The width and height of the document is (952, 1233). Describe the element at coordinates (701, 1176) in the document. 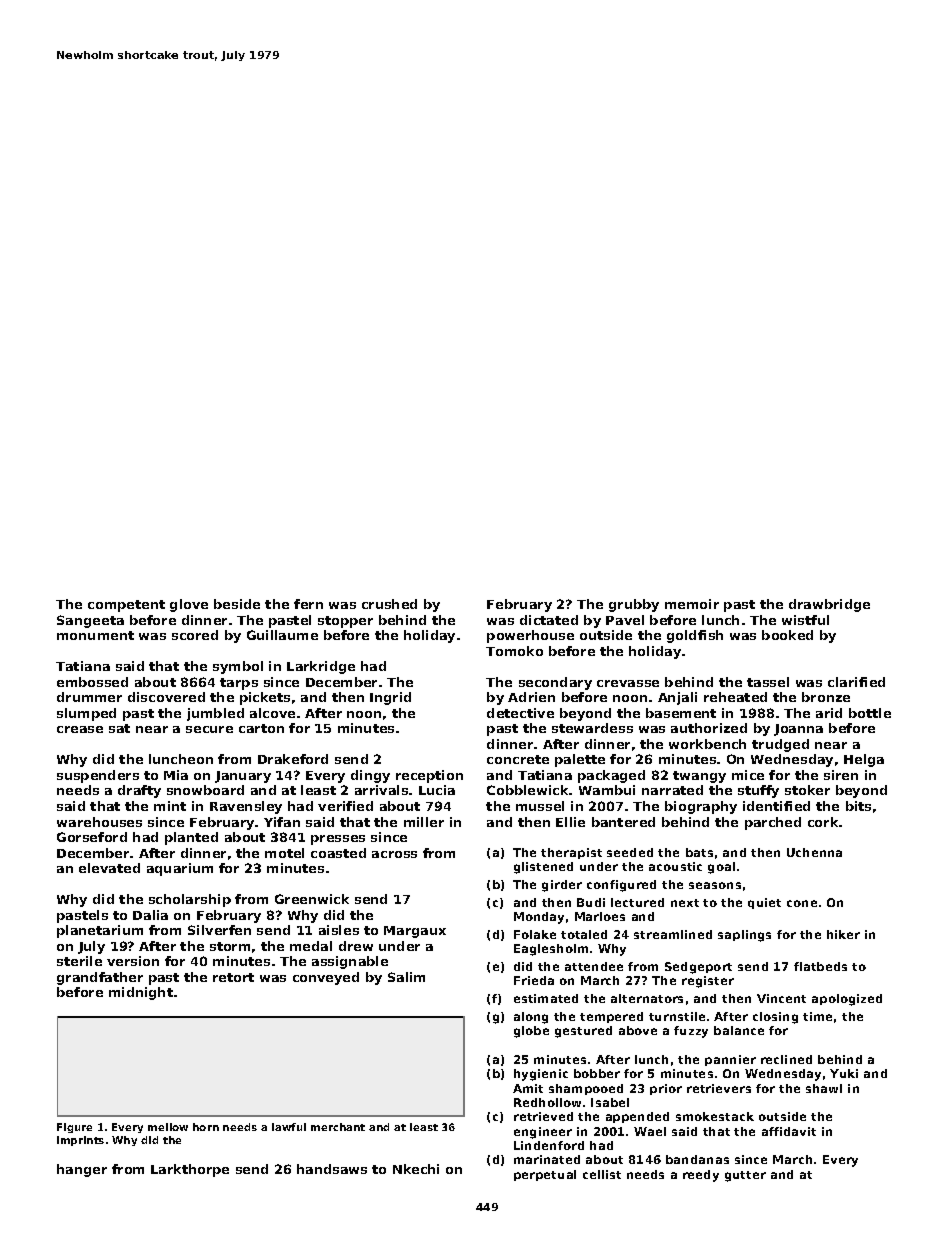

I see `reedy` at that location.
